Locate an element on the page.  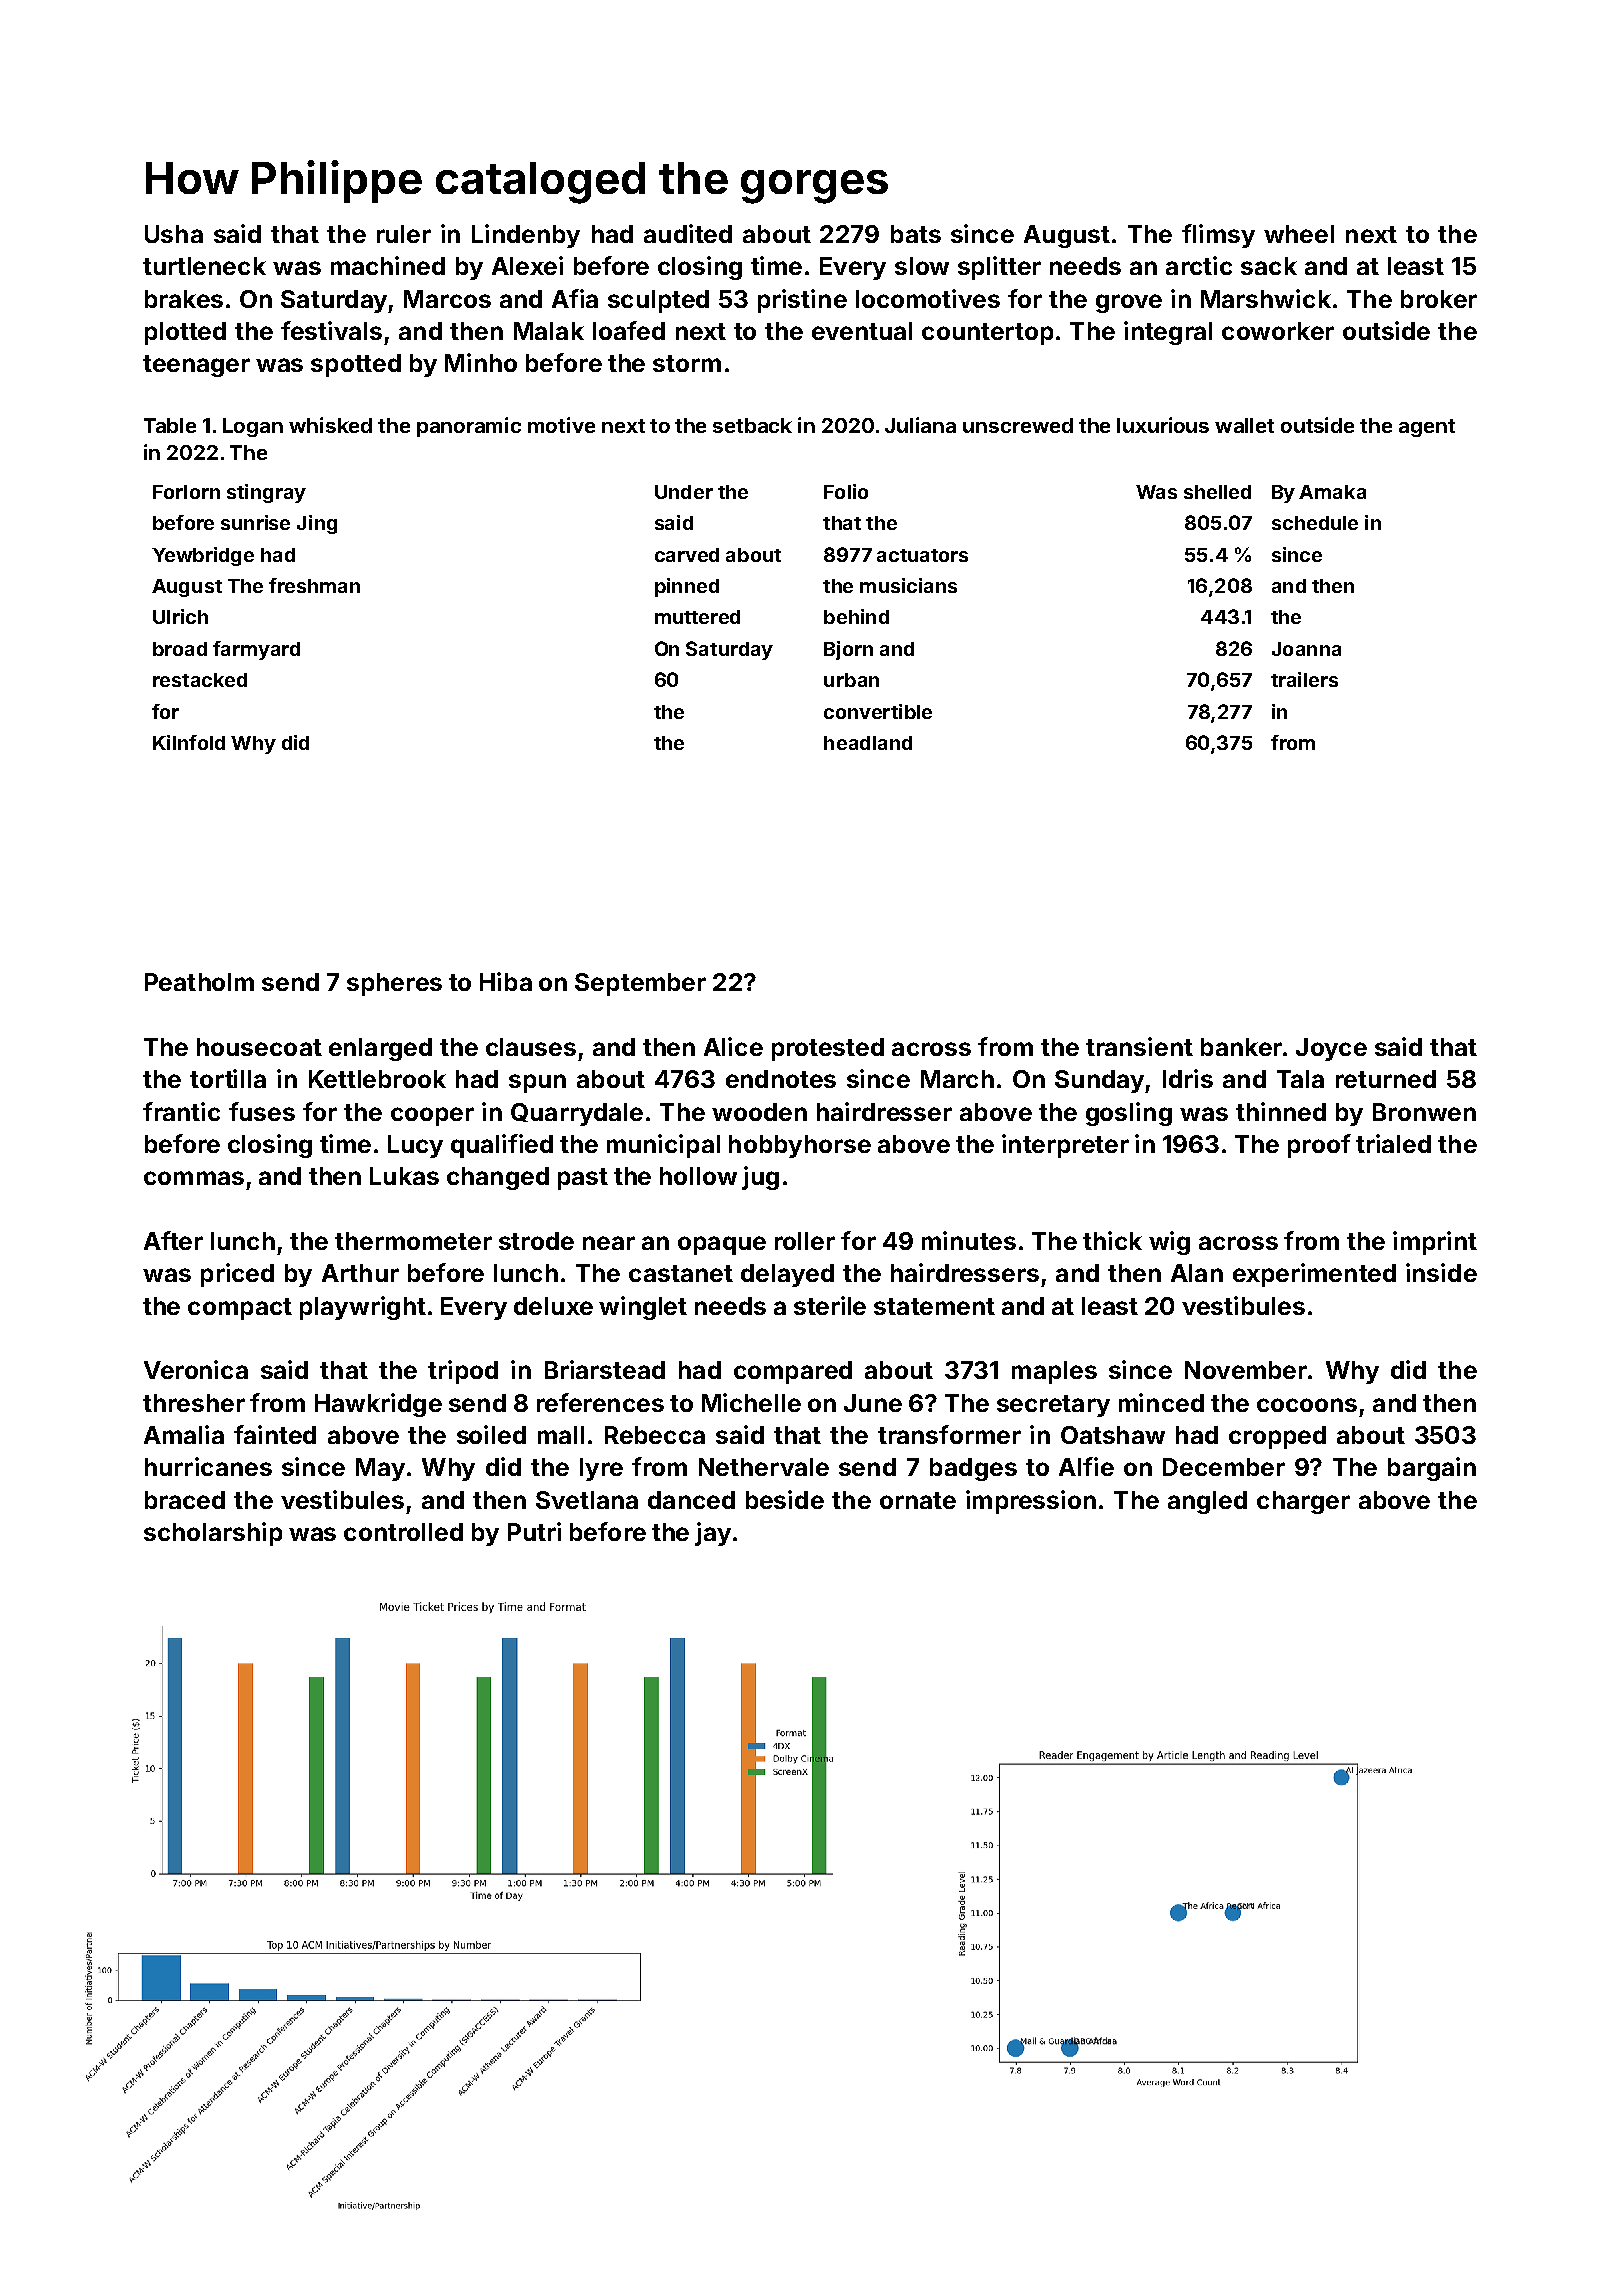
Tala is located at coordinates (1300, 1079).
